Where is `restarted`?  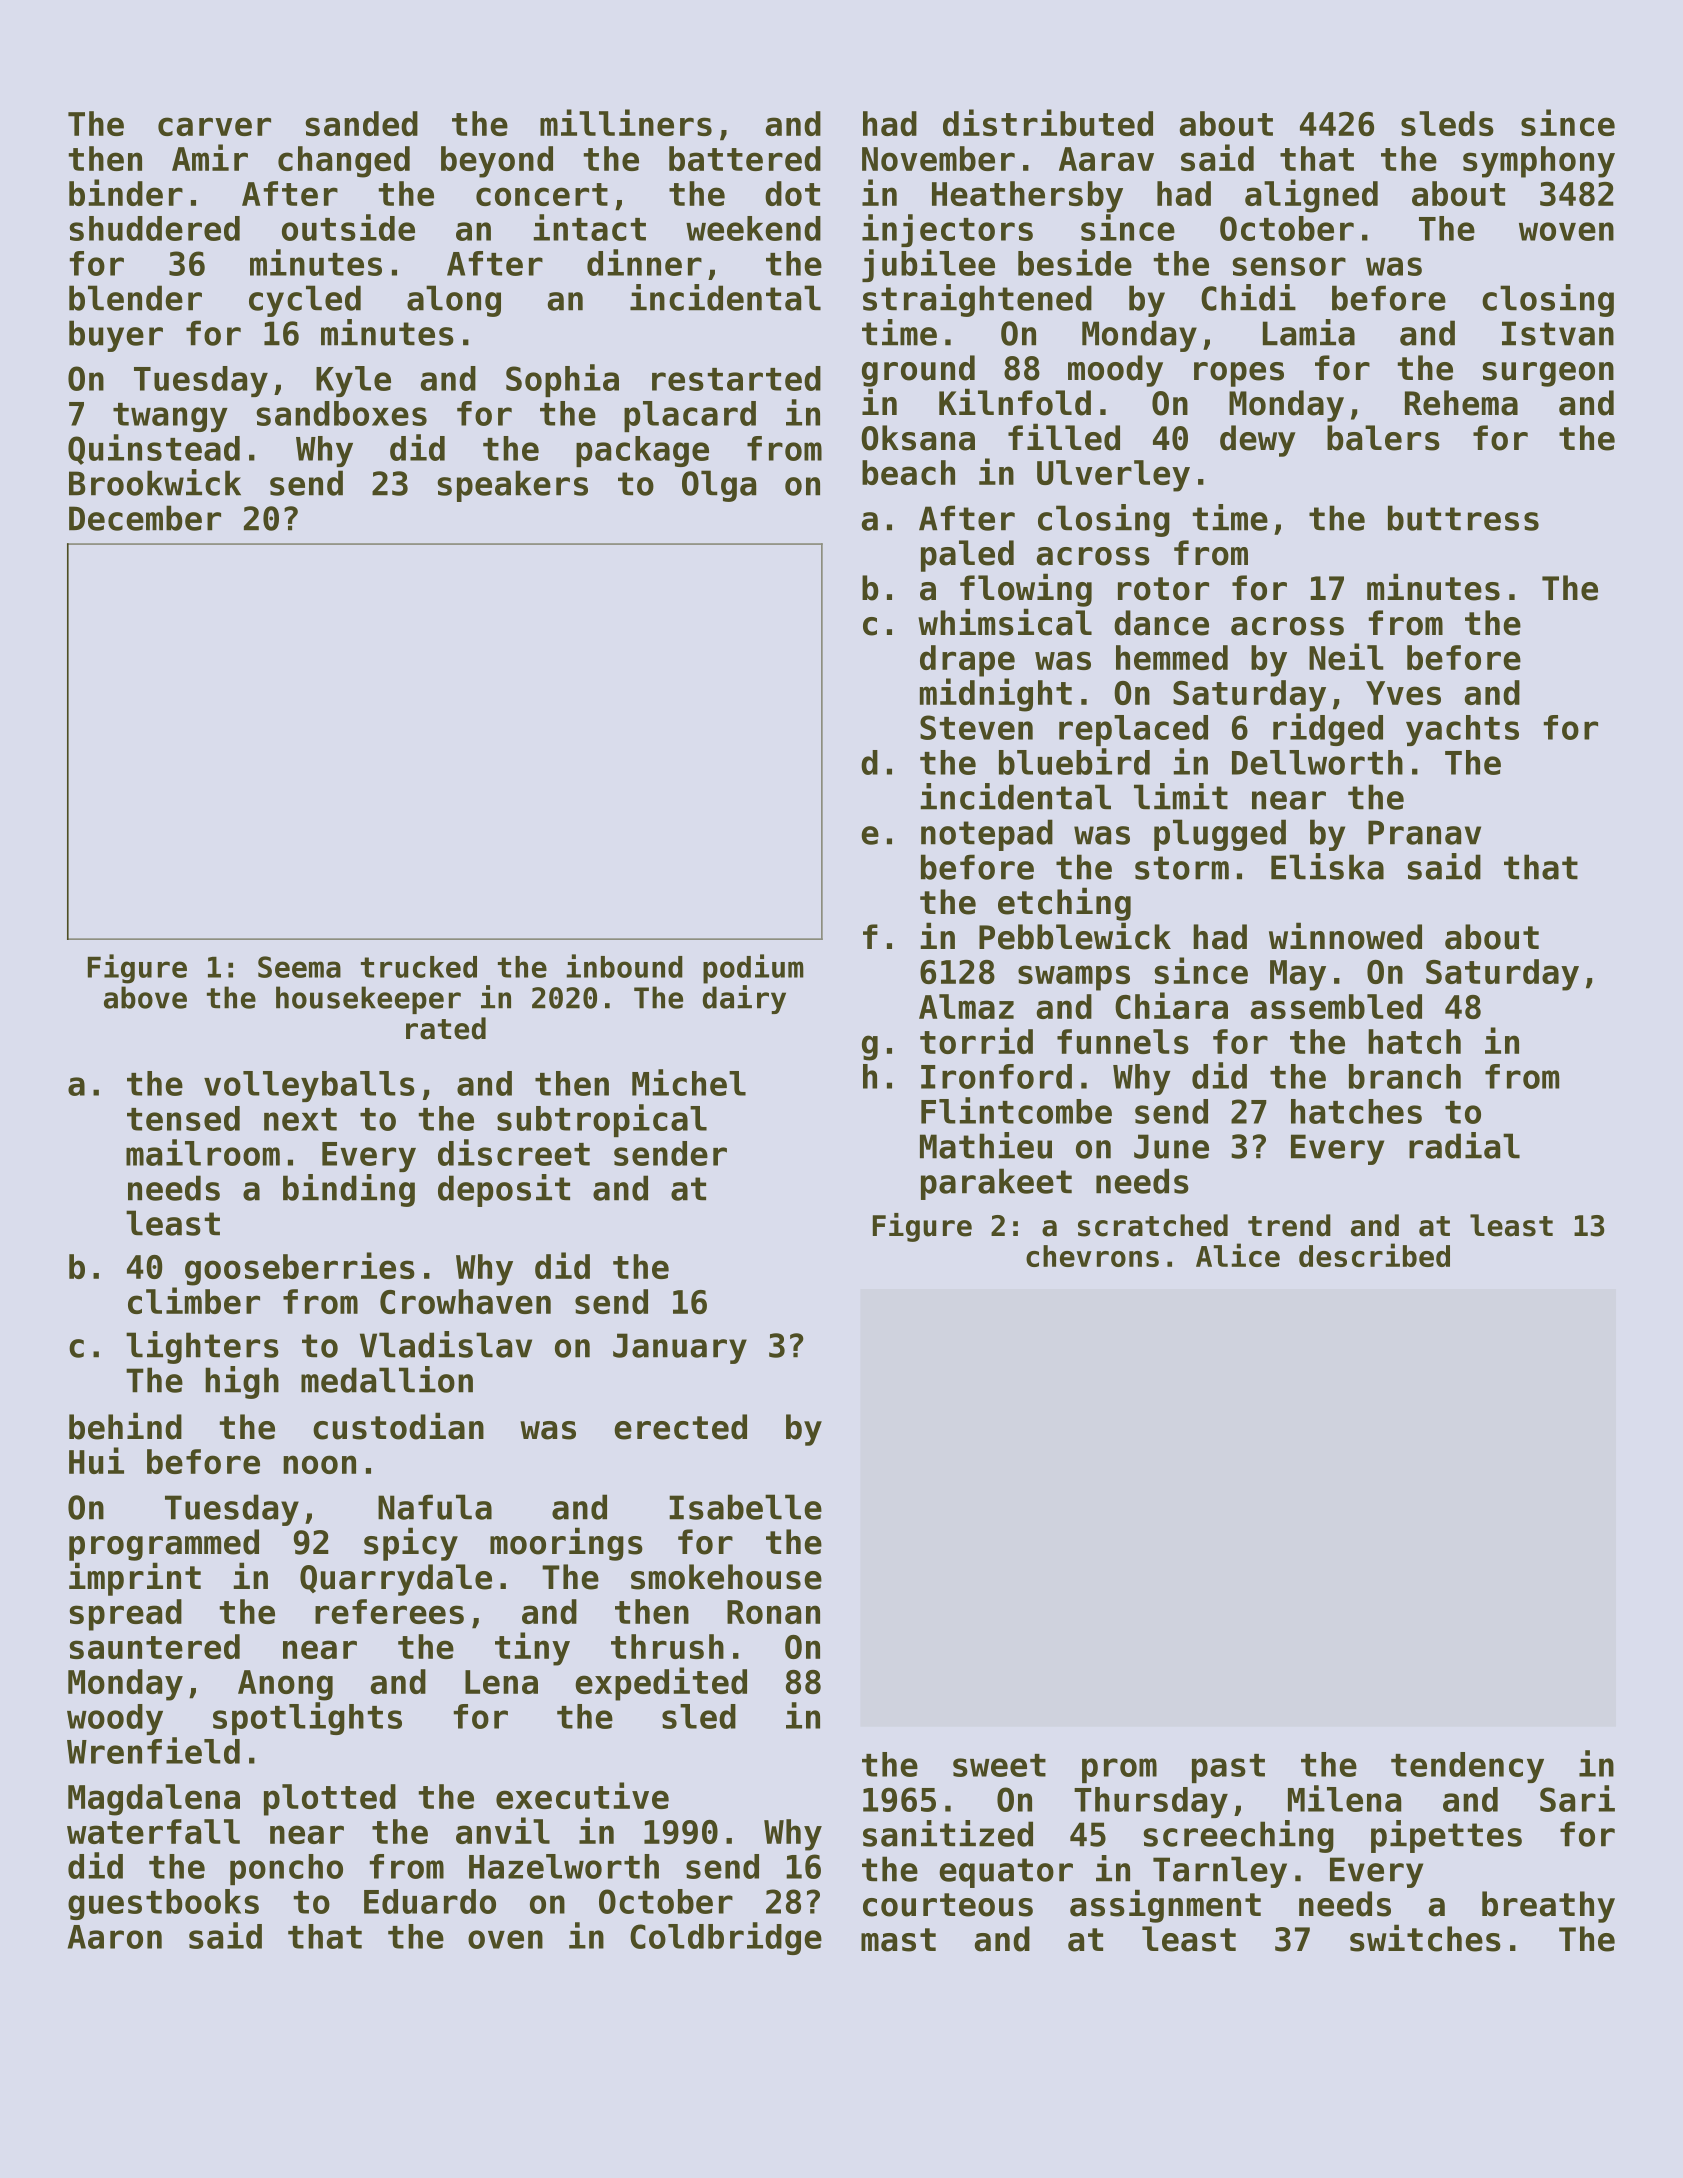
restarted is located at coordinates (736, 378).
